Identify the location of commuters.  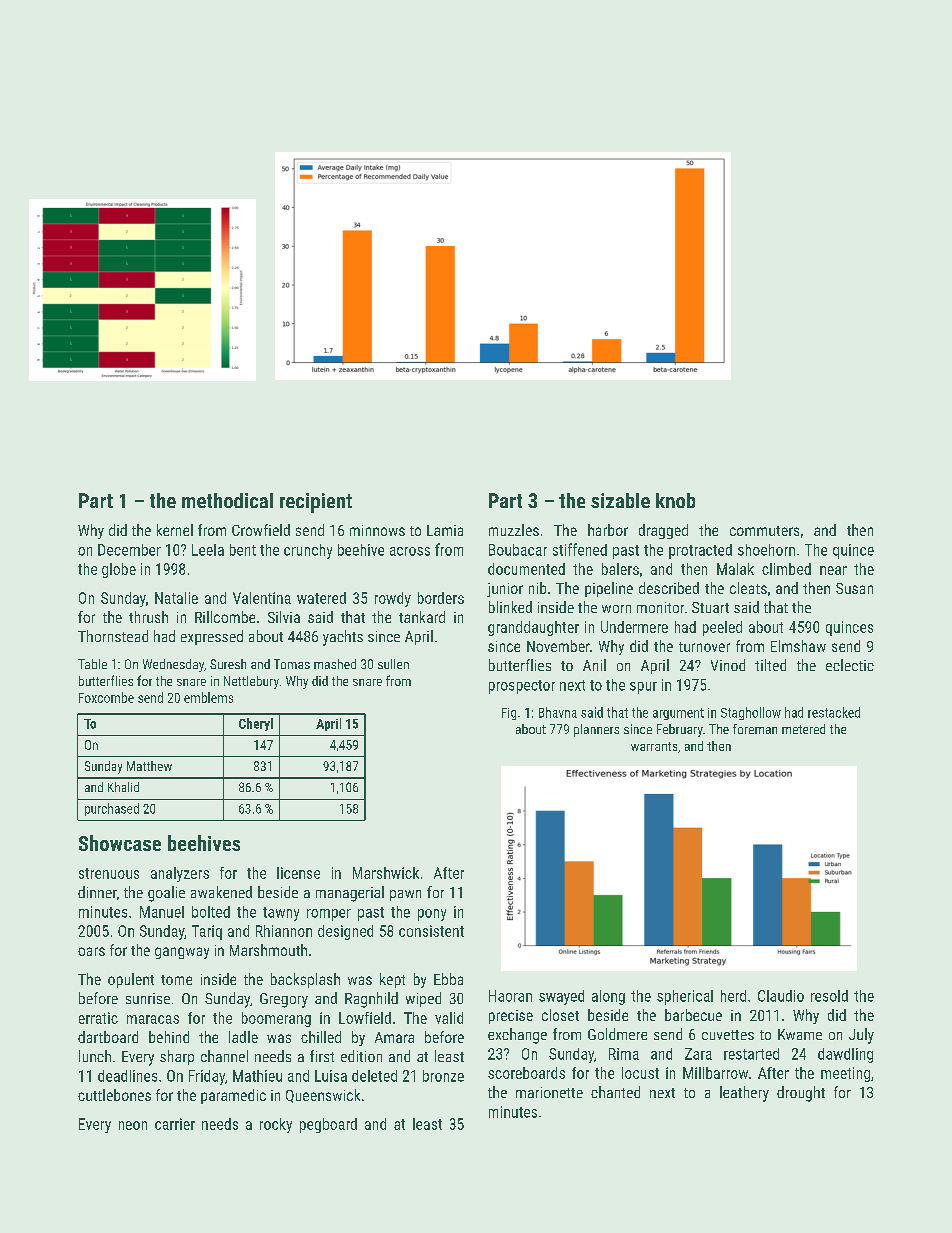
(764, 531).
